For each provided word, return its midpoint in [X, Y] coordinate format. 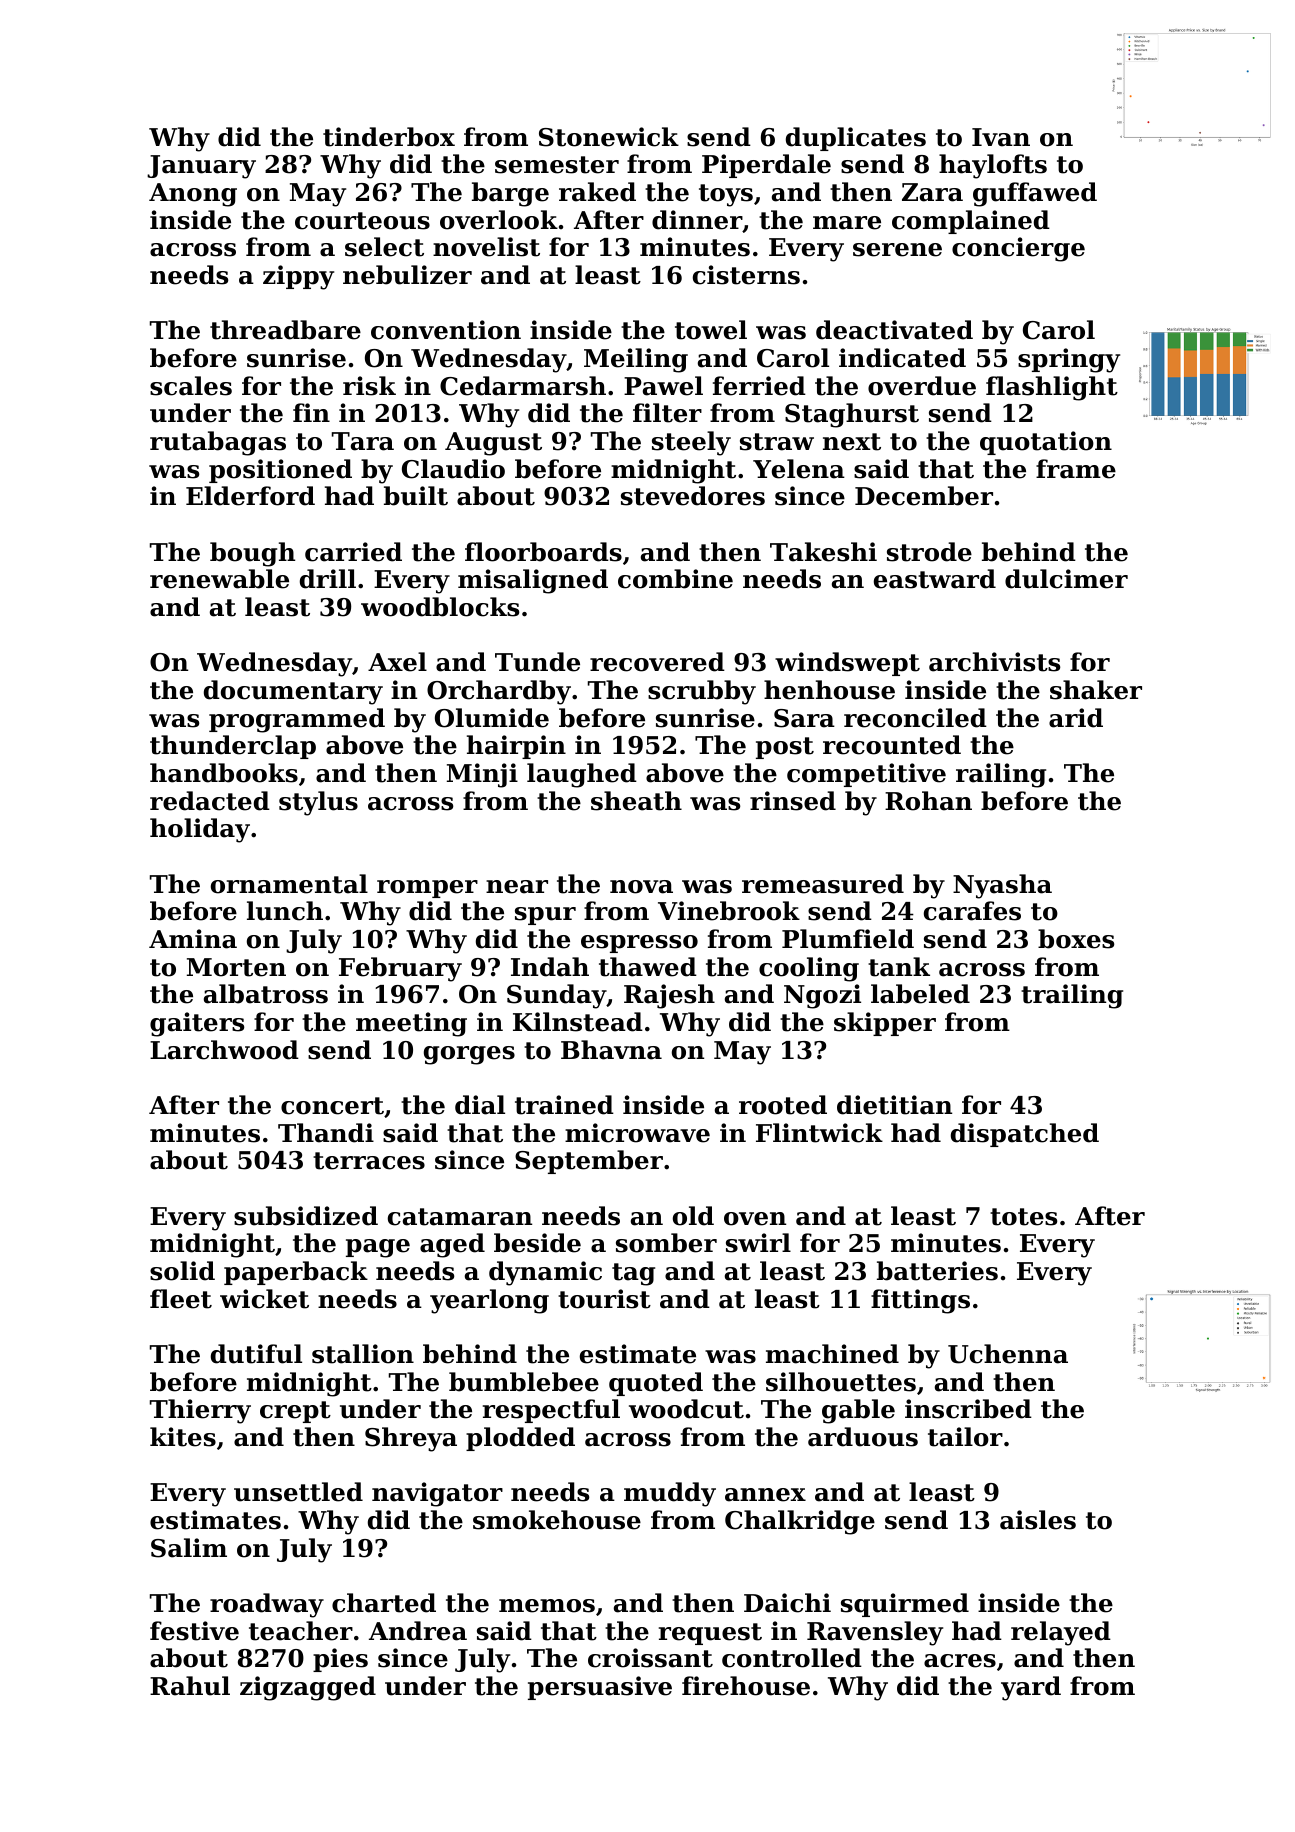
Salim [189, 1548]
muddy [670, 1494]
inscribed [968, 1409]
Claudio [453, 469]
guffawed [1035, 194]
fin [311, 412]
